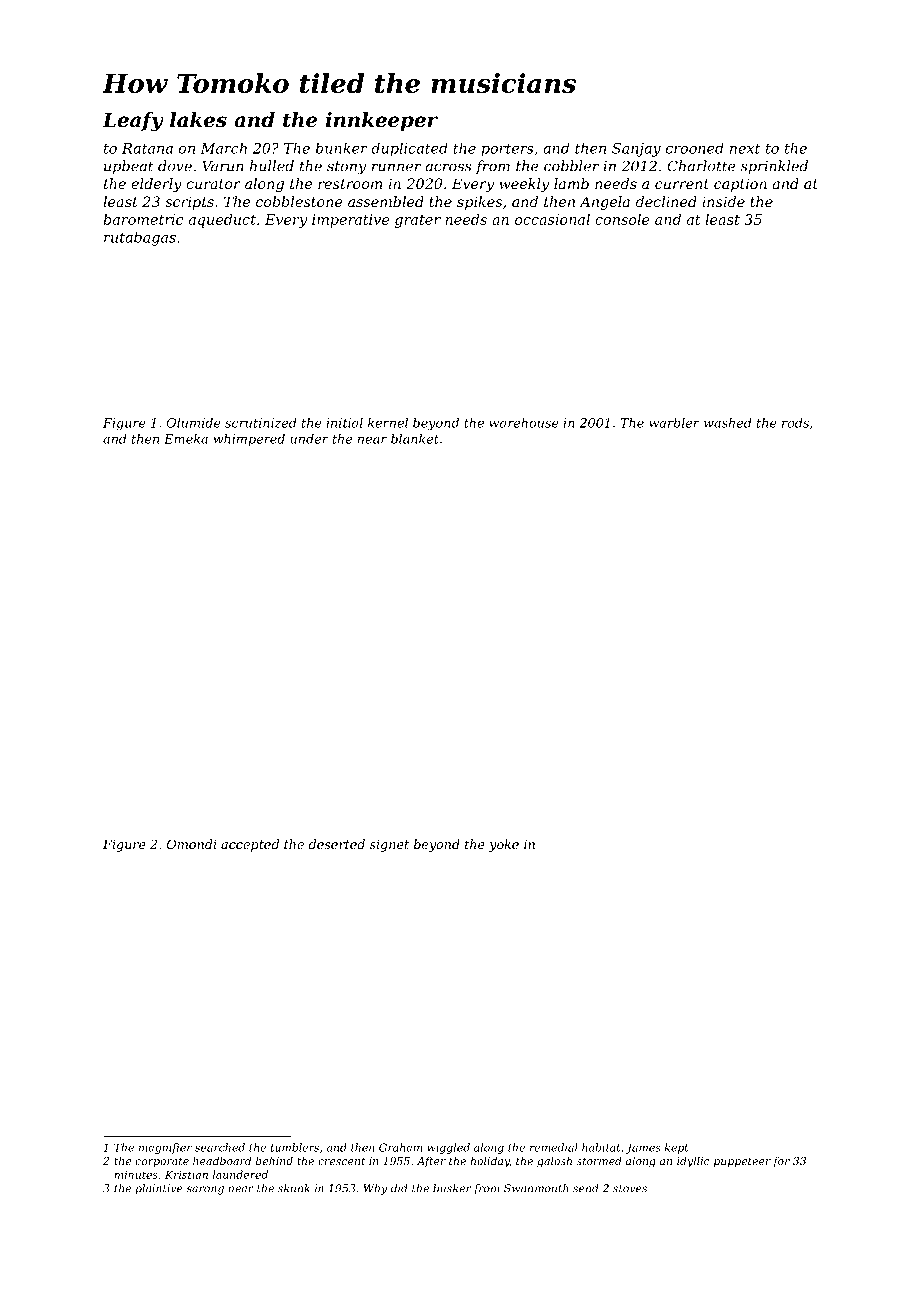 This page has width=924, height=1308. What do you see at coordinates (399, 1188) in the page?
I see `did` at bounding box center [399, 1188].
